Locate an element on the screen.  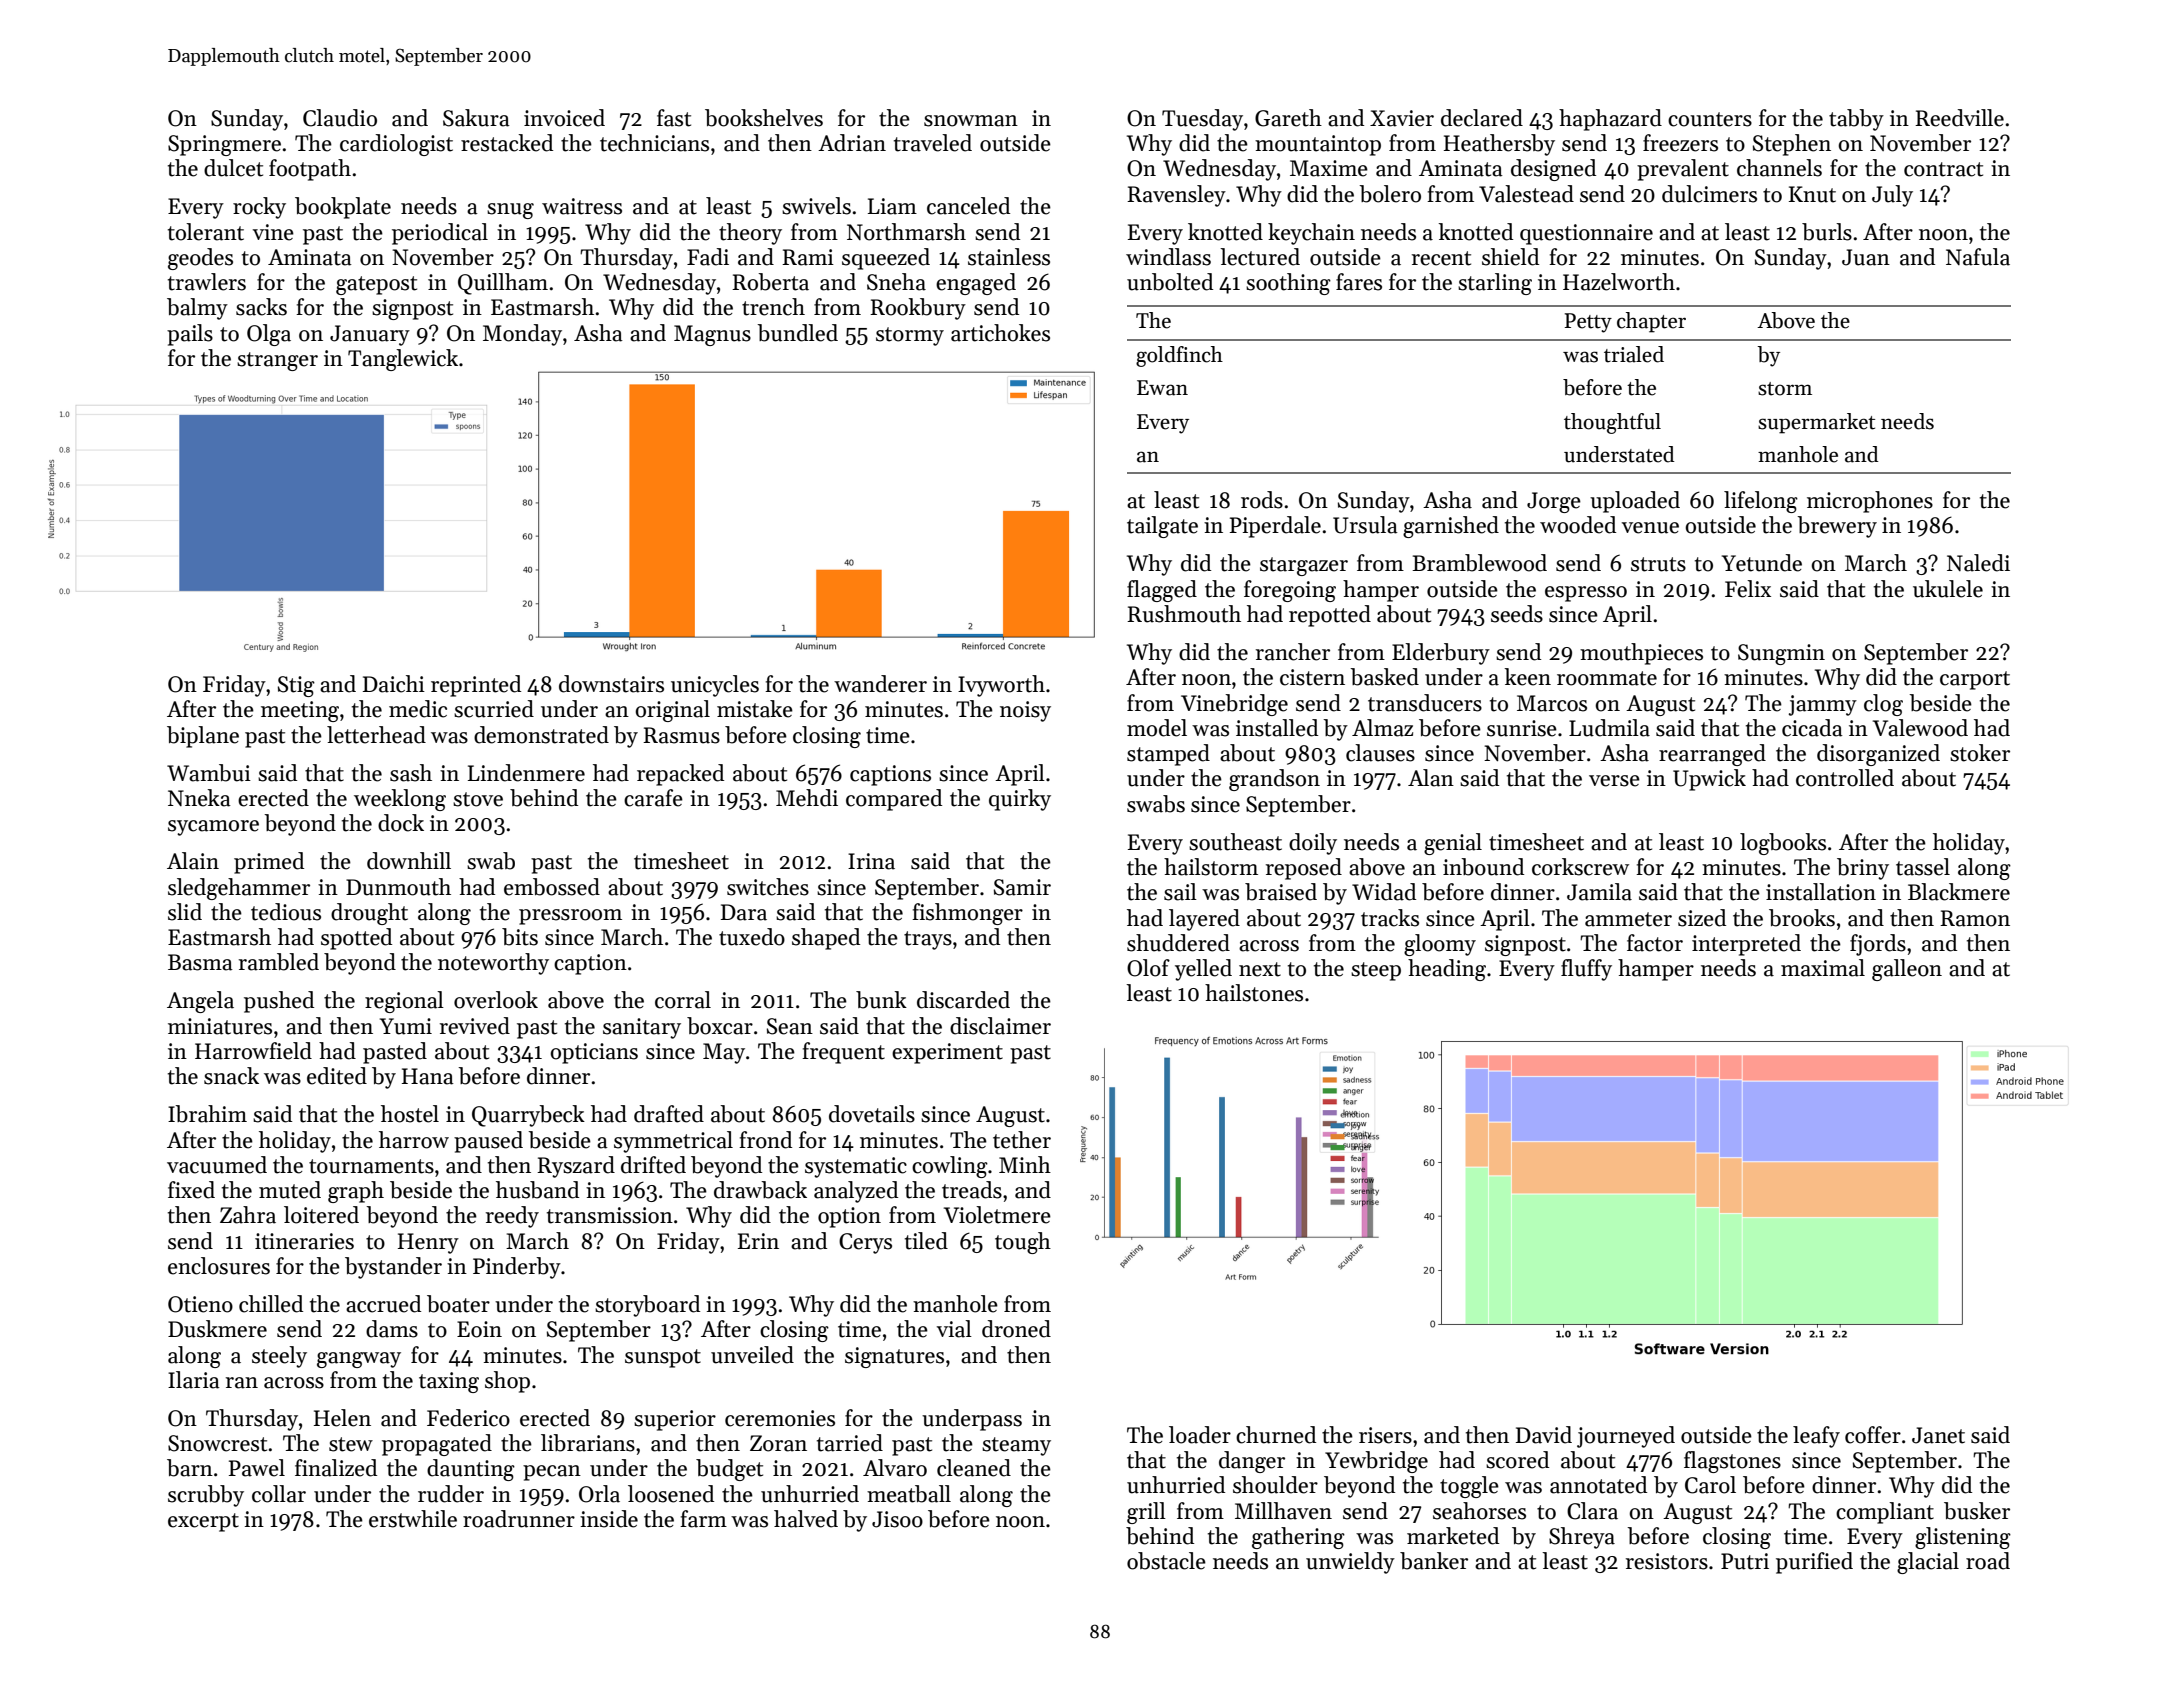
budget is located at coordinates (729, 1470).
